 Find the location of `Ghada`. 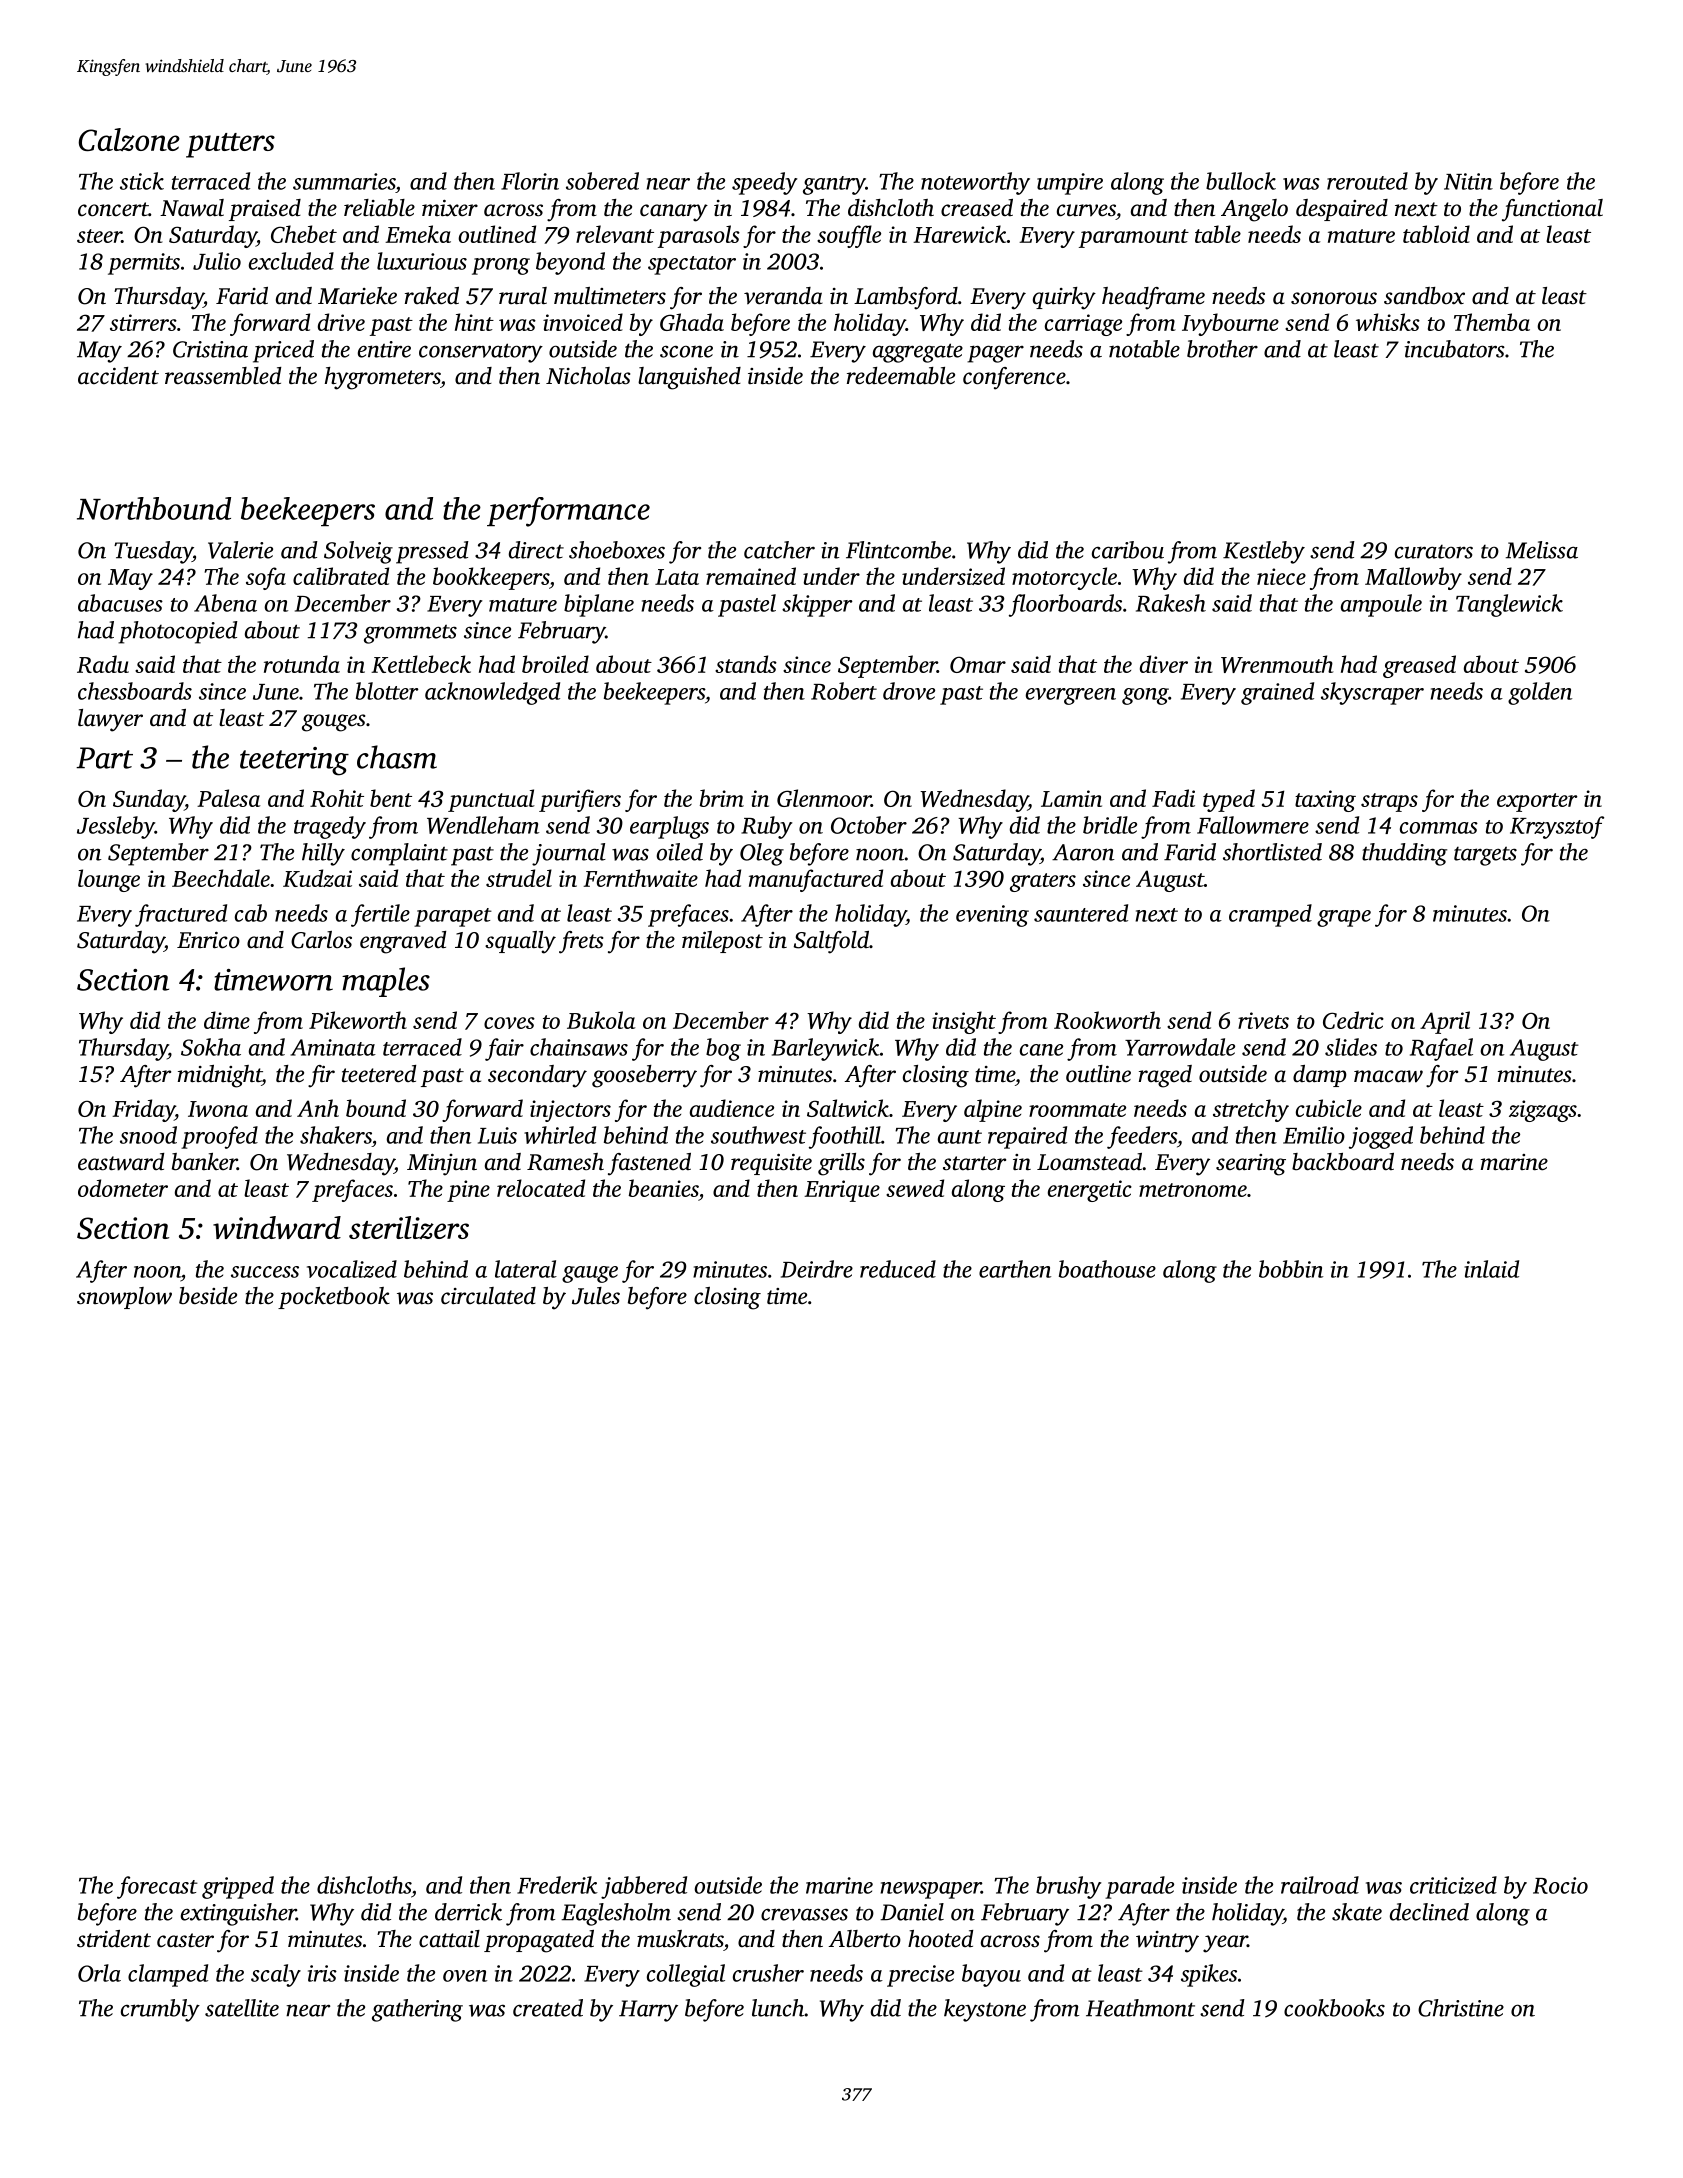

Ghada is located at coordinates (692, 322).
